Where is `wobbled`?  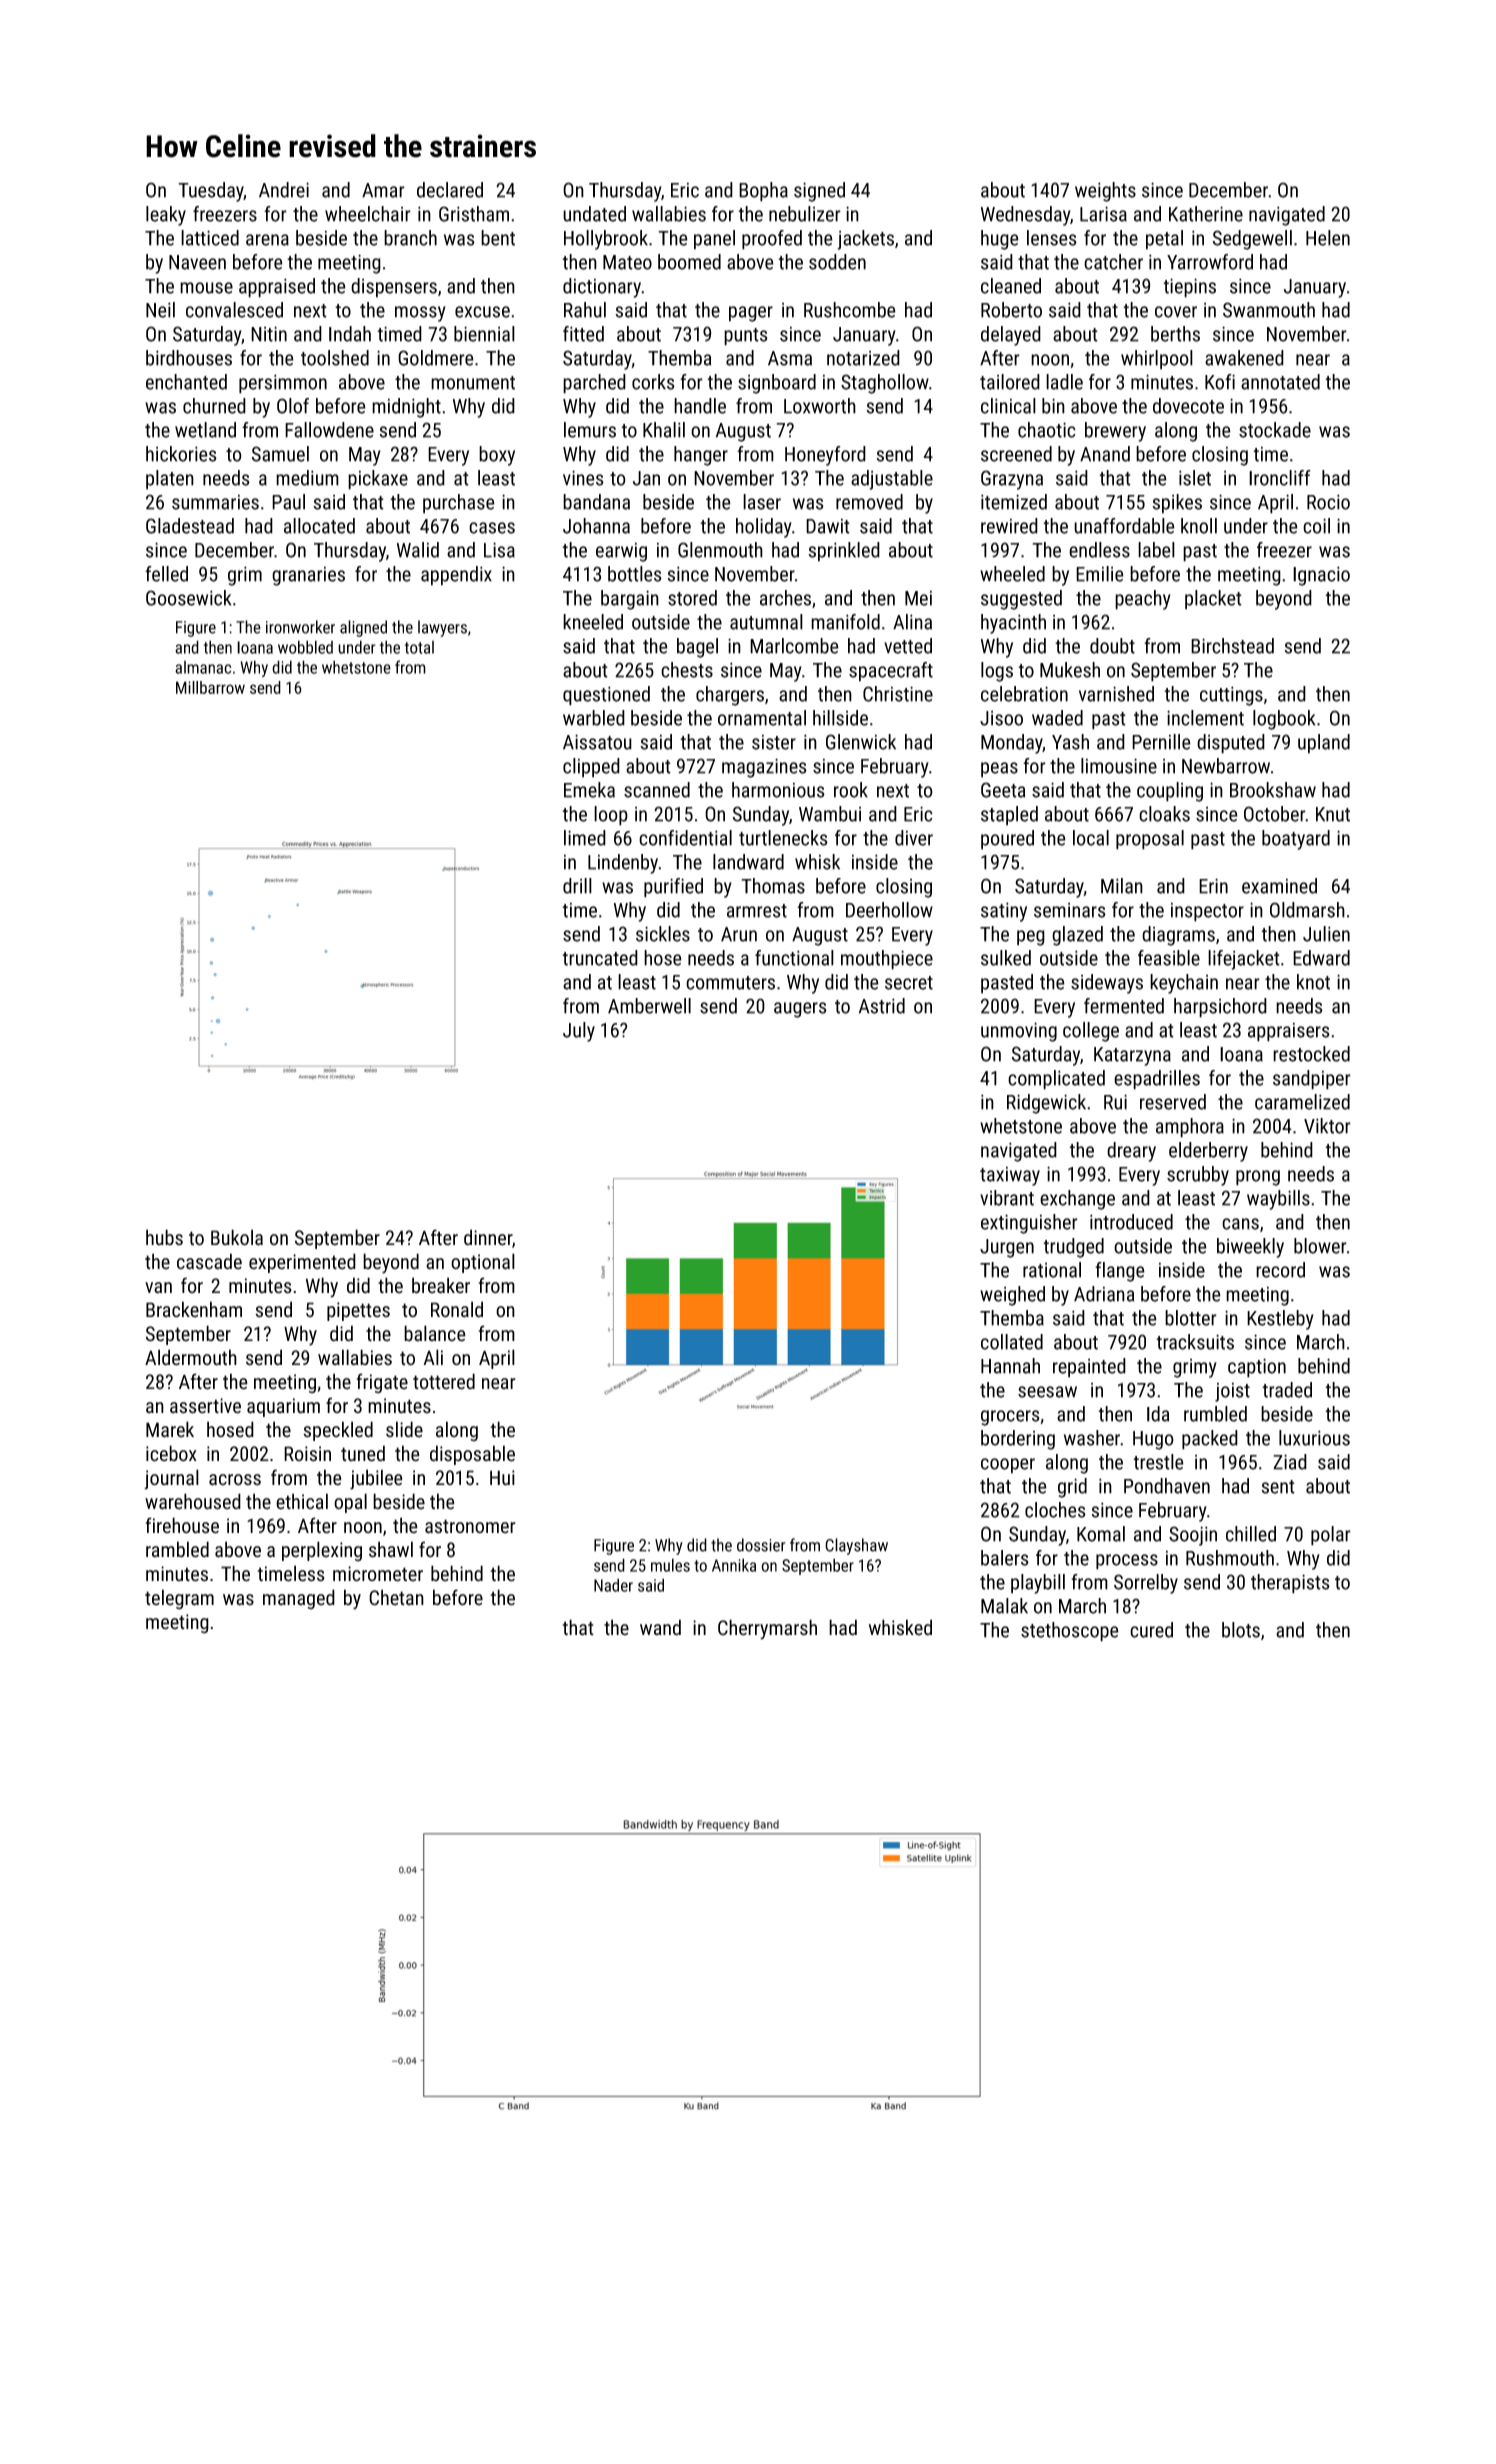 wobbled is located at coordinates (305, 647).
